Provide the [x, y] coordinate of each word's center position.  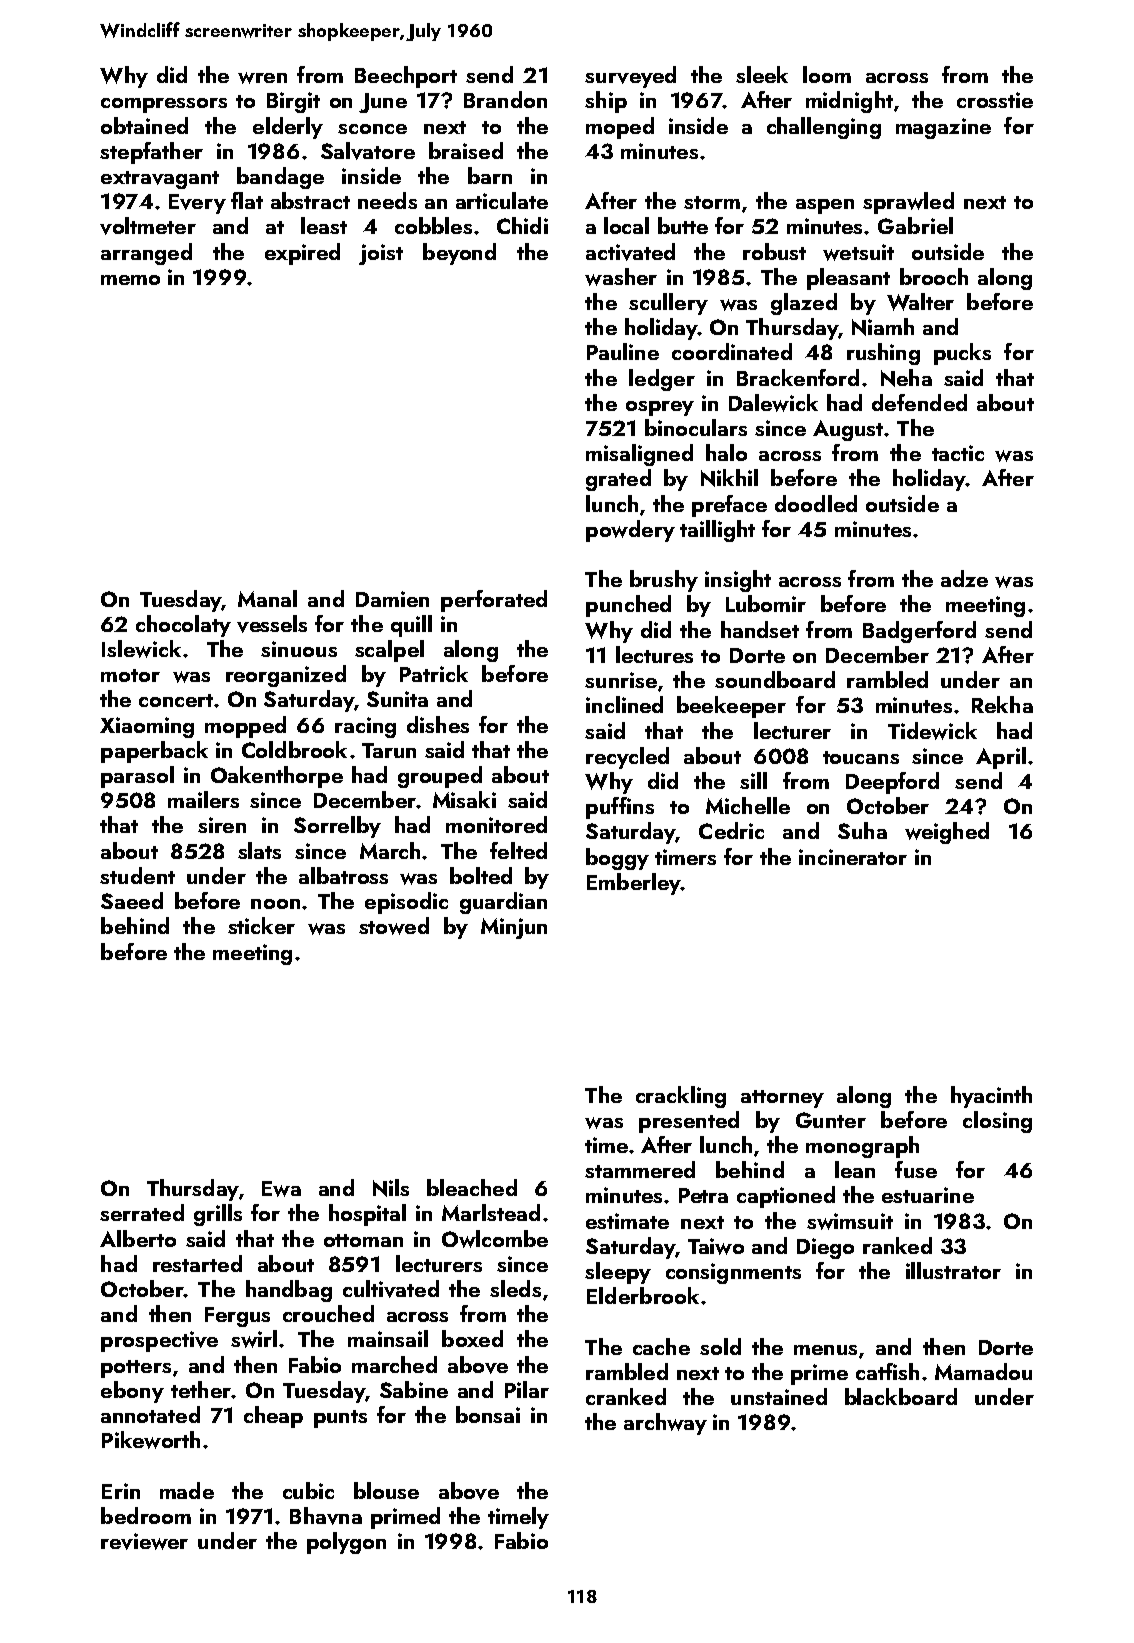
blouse [386, 1490]
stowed [394, 926]
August [849, 430]
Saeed [132, 900]
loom [827, 74]
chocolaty [183, 626]
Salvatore [368, 151]
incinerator [853, 857]
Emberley [634, 884]
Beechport [406, 77]
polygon [346, 1543]
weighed [947, 833]
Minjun [514, 928]
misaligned [639, 455]
